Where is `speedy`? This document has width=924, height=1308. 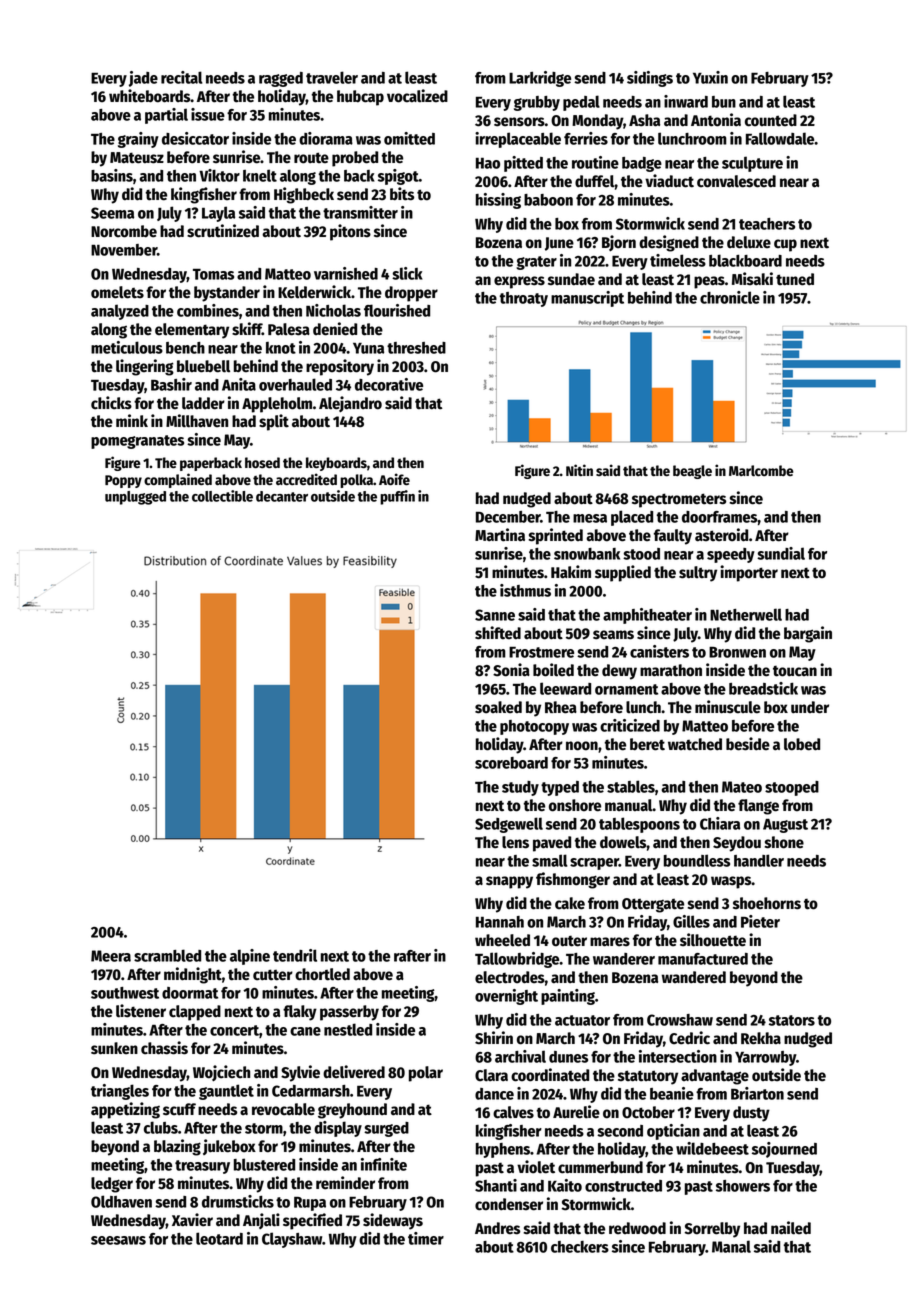 speedy is located at coordinates (731, 555).
